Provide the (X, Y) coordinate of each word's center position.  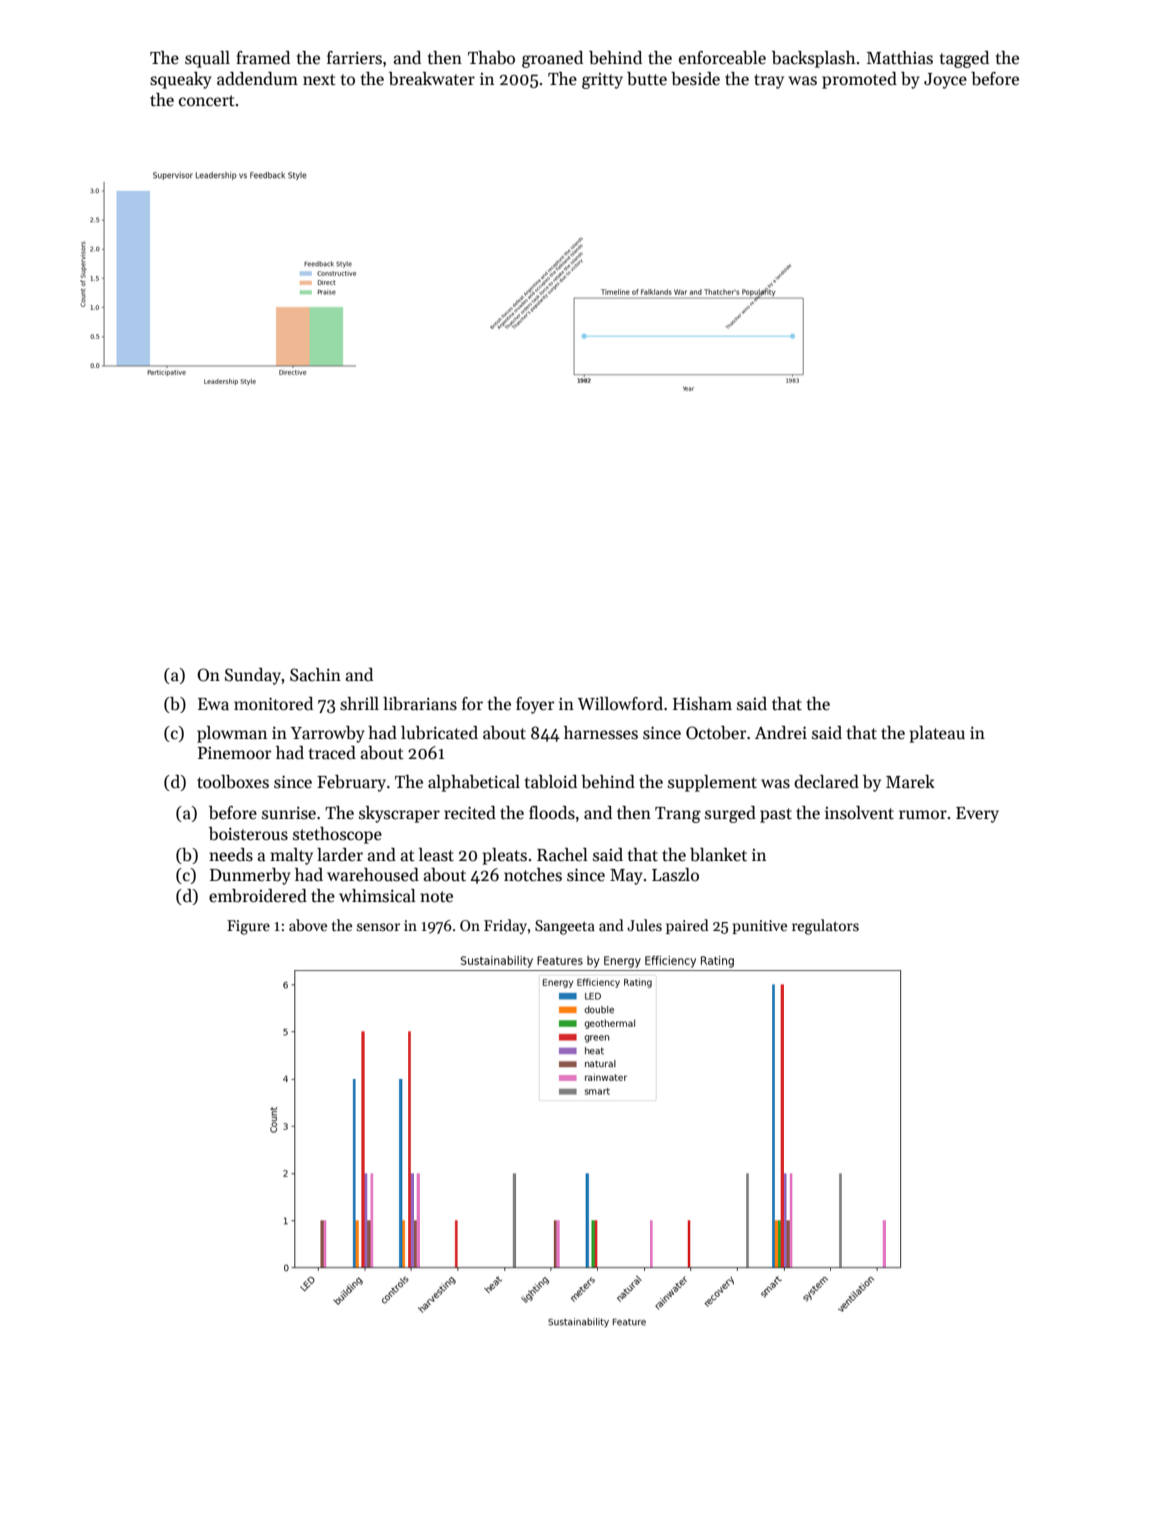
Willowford (620, 704)
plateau (937, 734)
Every (977, 815)
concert (207, 101)
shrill (359, 704)
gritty (602, 81)
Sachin (315, 675)
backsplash (814, 59)
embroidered (258, 896)
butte (647, 79)
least (436, 855)
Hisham (702, 704)
